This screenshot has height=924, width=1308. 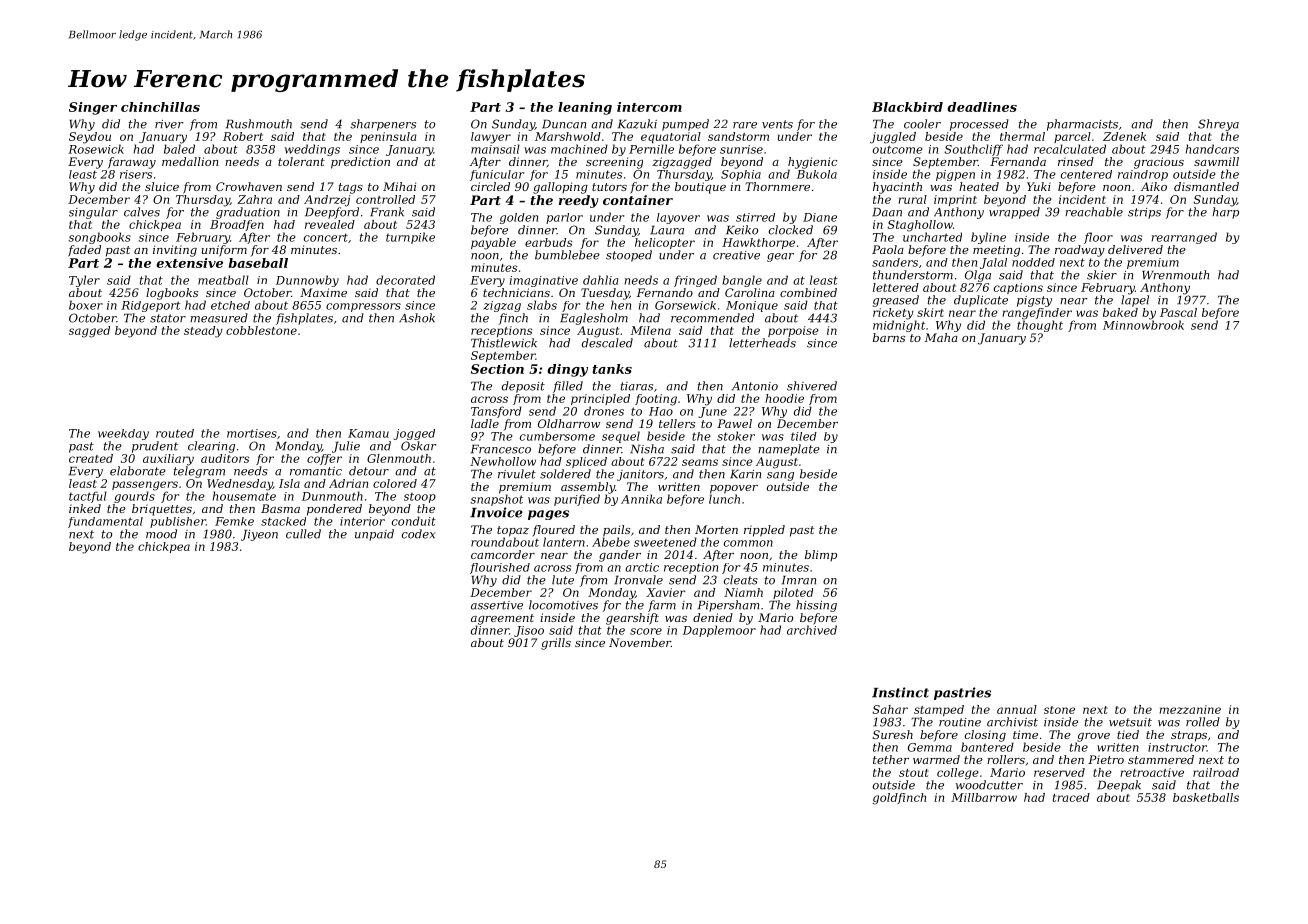 What do you see at coordinates (542, 305) in the screenshot?
I see `slabs` at bounding box center [542, 305].
